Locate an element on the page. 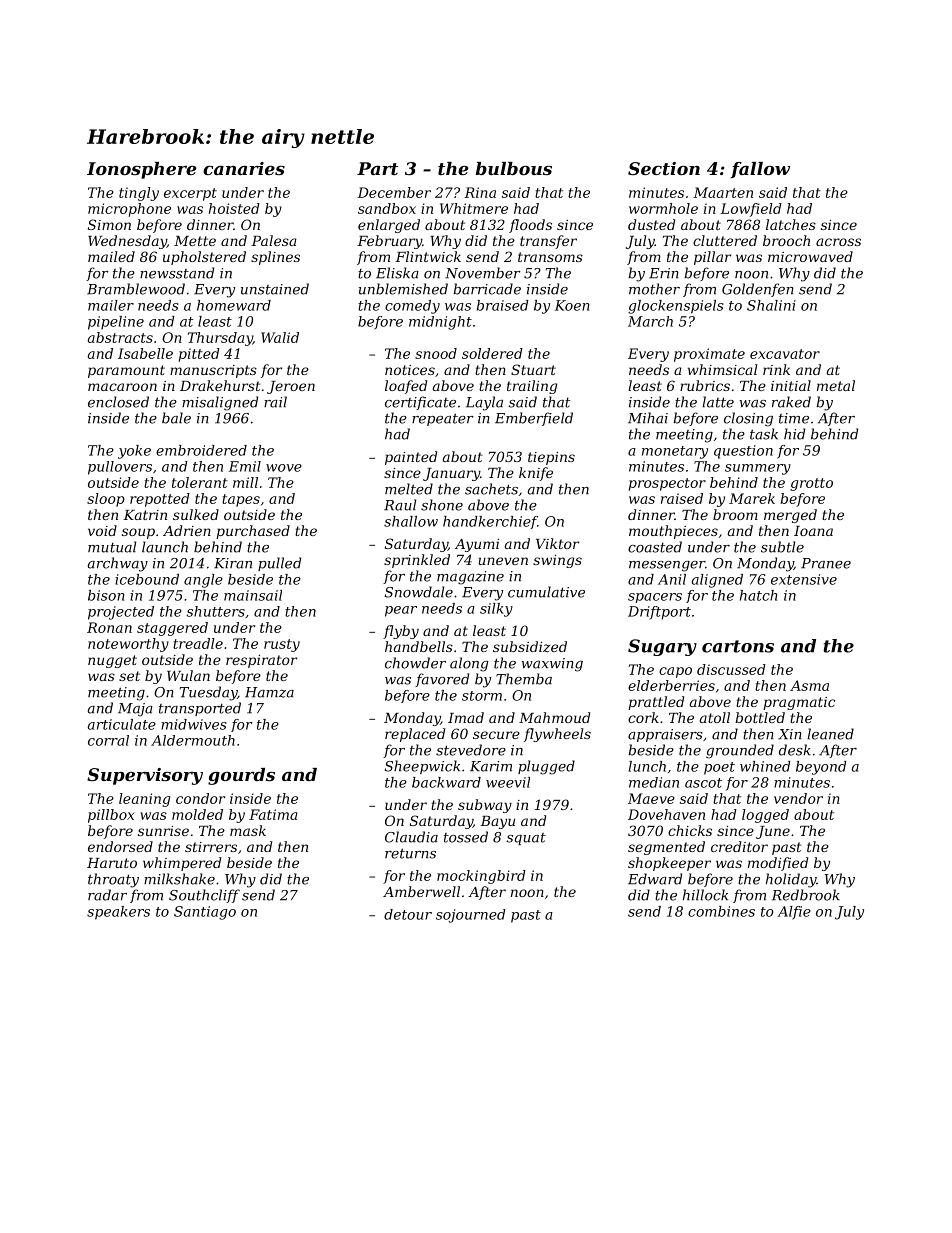  Ionosphere is located at coordinates (141, 170).
